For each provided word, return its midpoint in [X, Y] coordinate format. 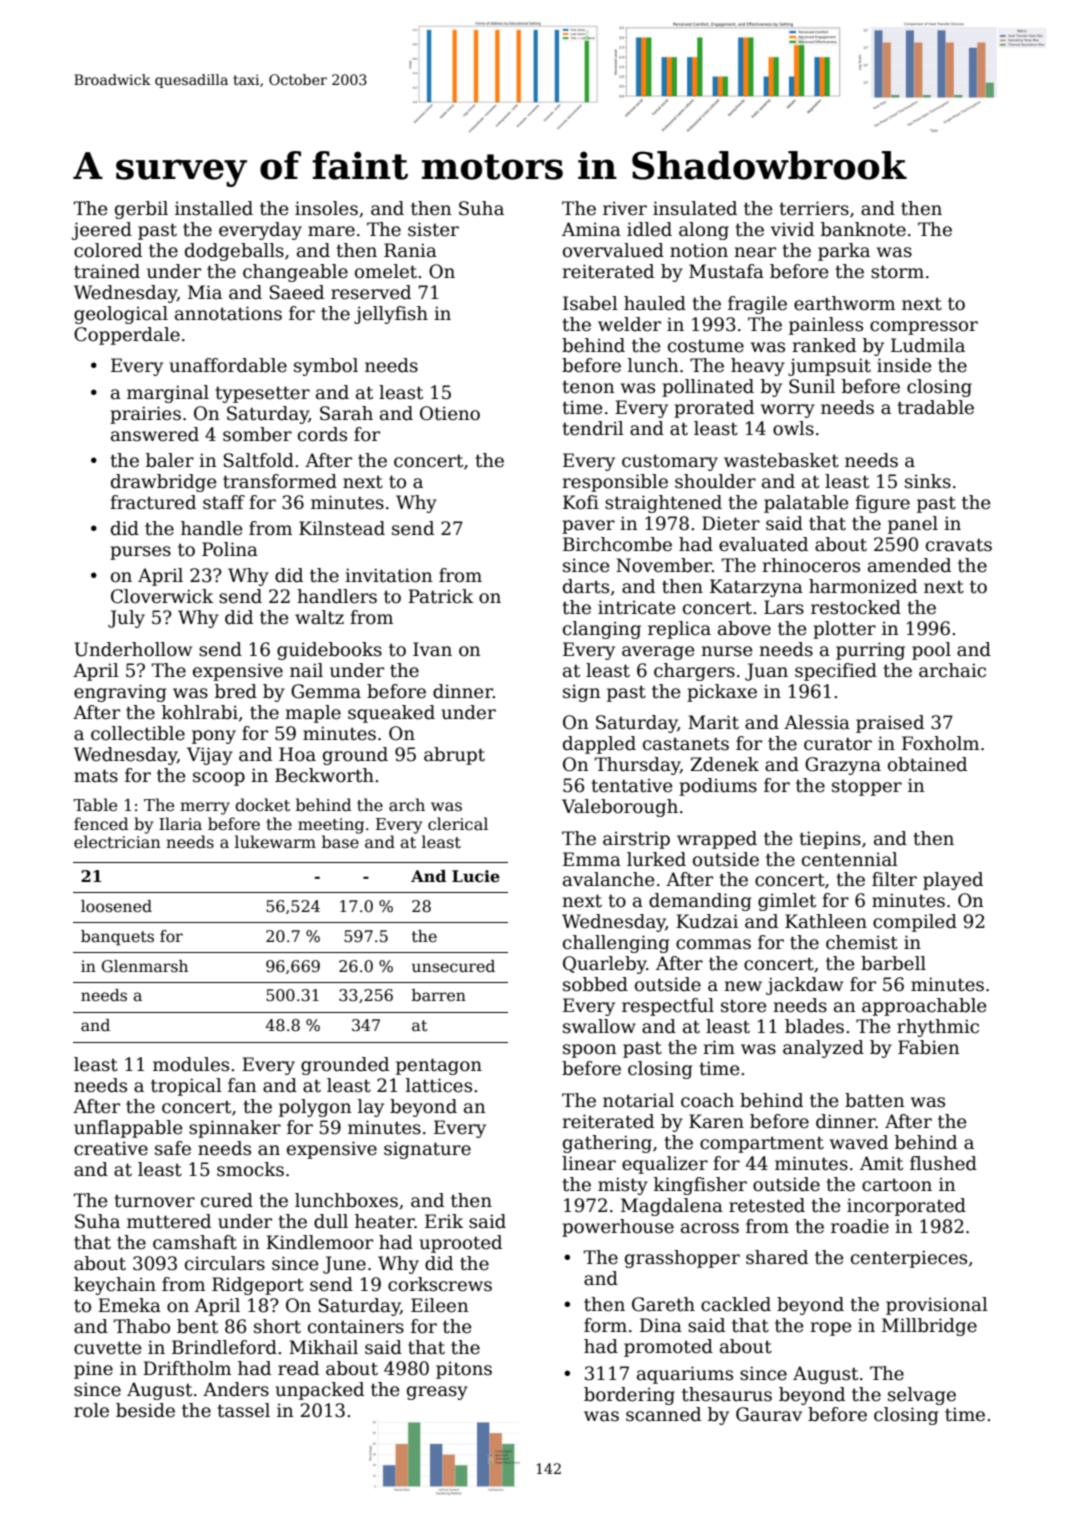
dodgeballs [234, 252]
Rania [410, 250]
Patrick [440, 596]
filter [894, 879]
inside [904, 365]
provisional [937, 1306]
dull [331, 1221]
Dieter [731, 523]
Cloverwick [162, 596]
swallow [599, 1026]
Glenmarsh [145, 966]
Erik [444, 1221]
